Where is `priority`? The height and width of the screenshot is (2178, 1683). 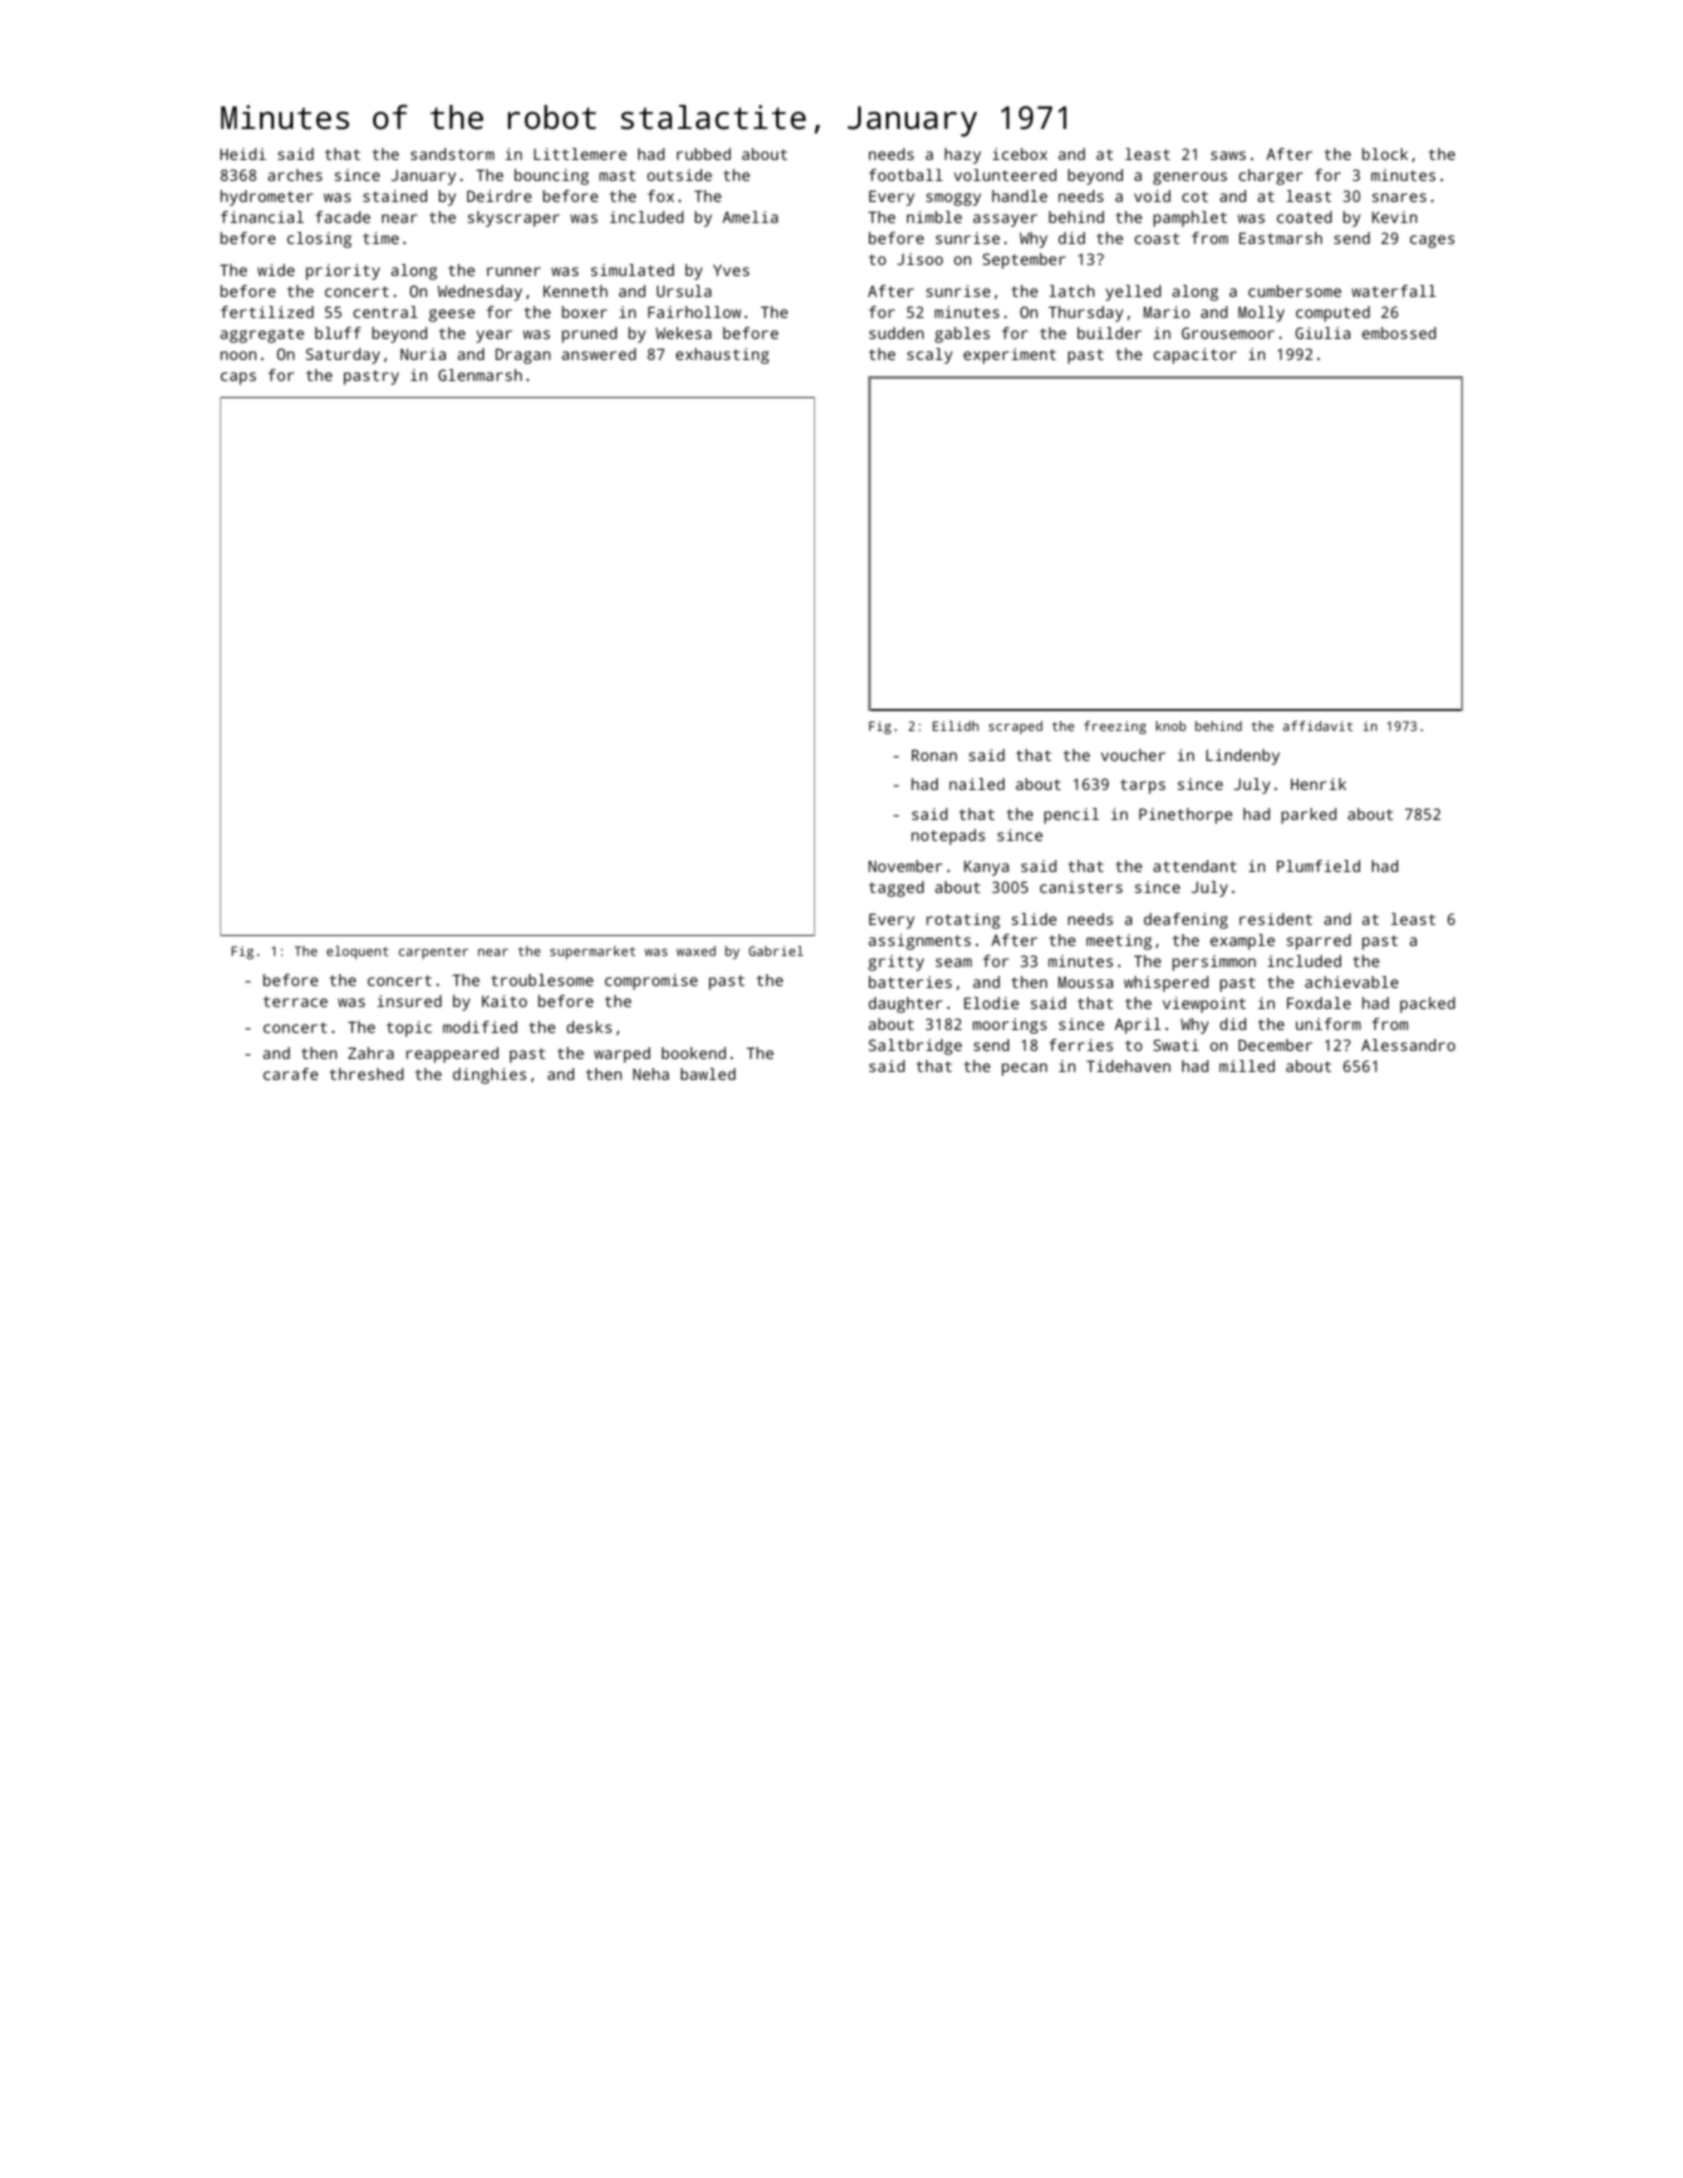
priority is located at coordinates (343, 272).
